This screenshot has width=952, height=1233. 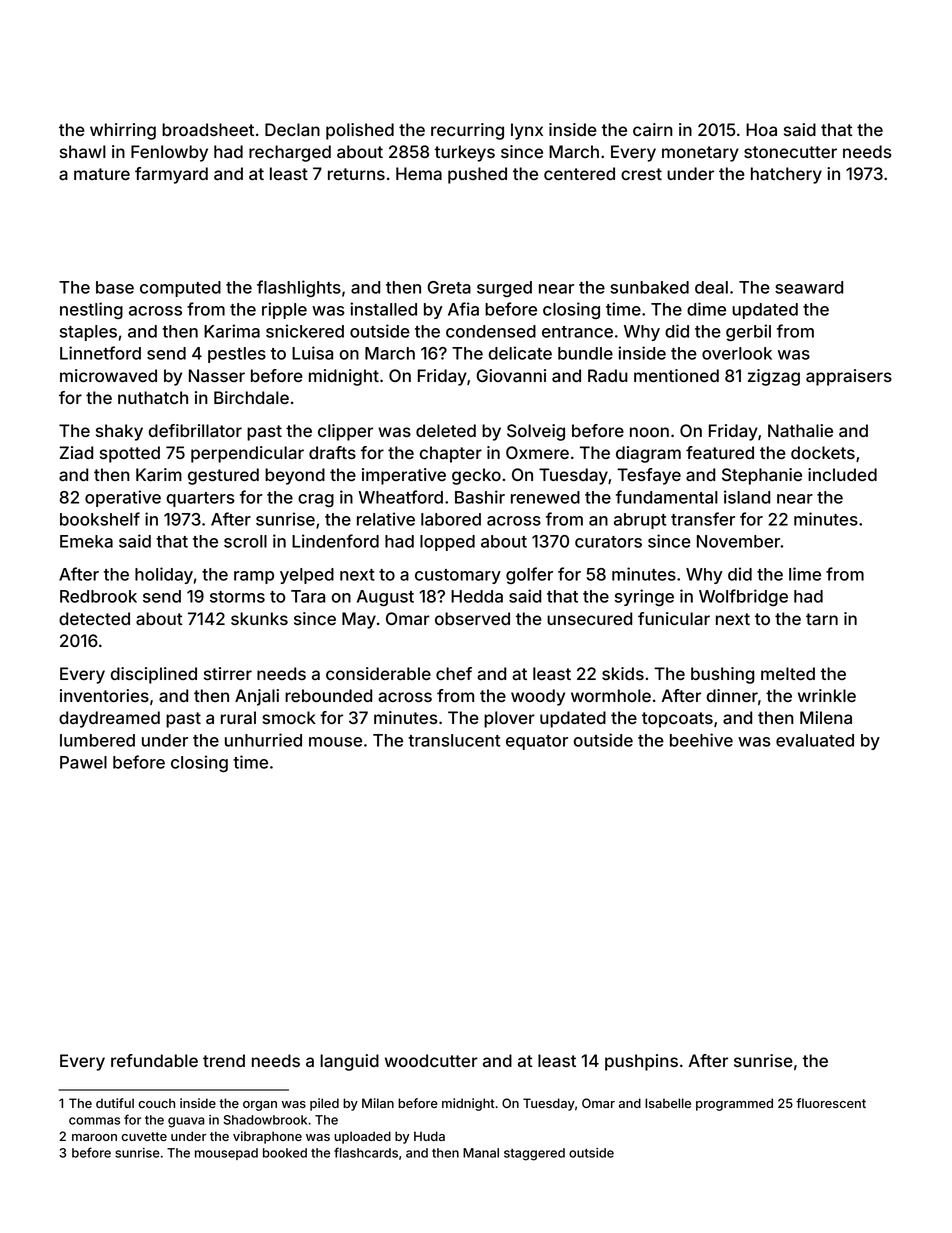 What do you see at coordinates (83, 762) in the screenshot?
I see `Pawel` at bounding box center [83, 762].
